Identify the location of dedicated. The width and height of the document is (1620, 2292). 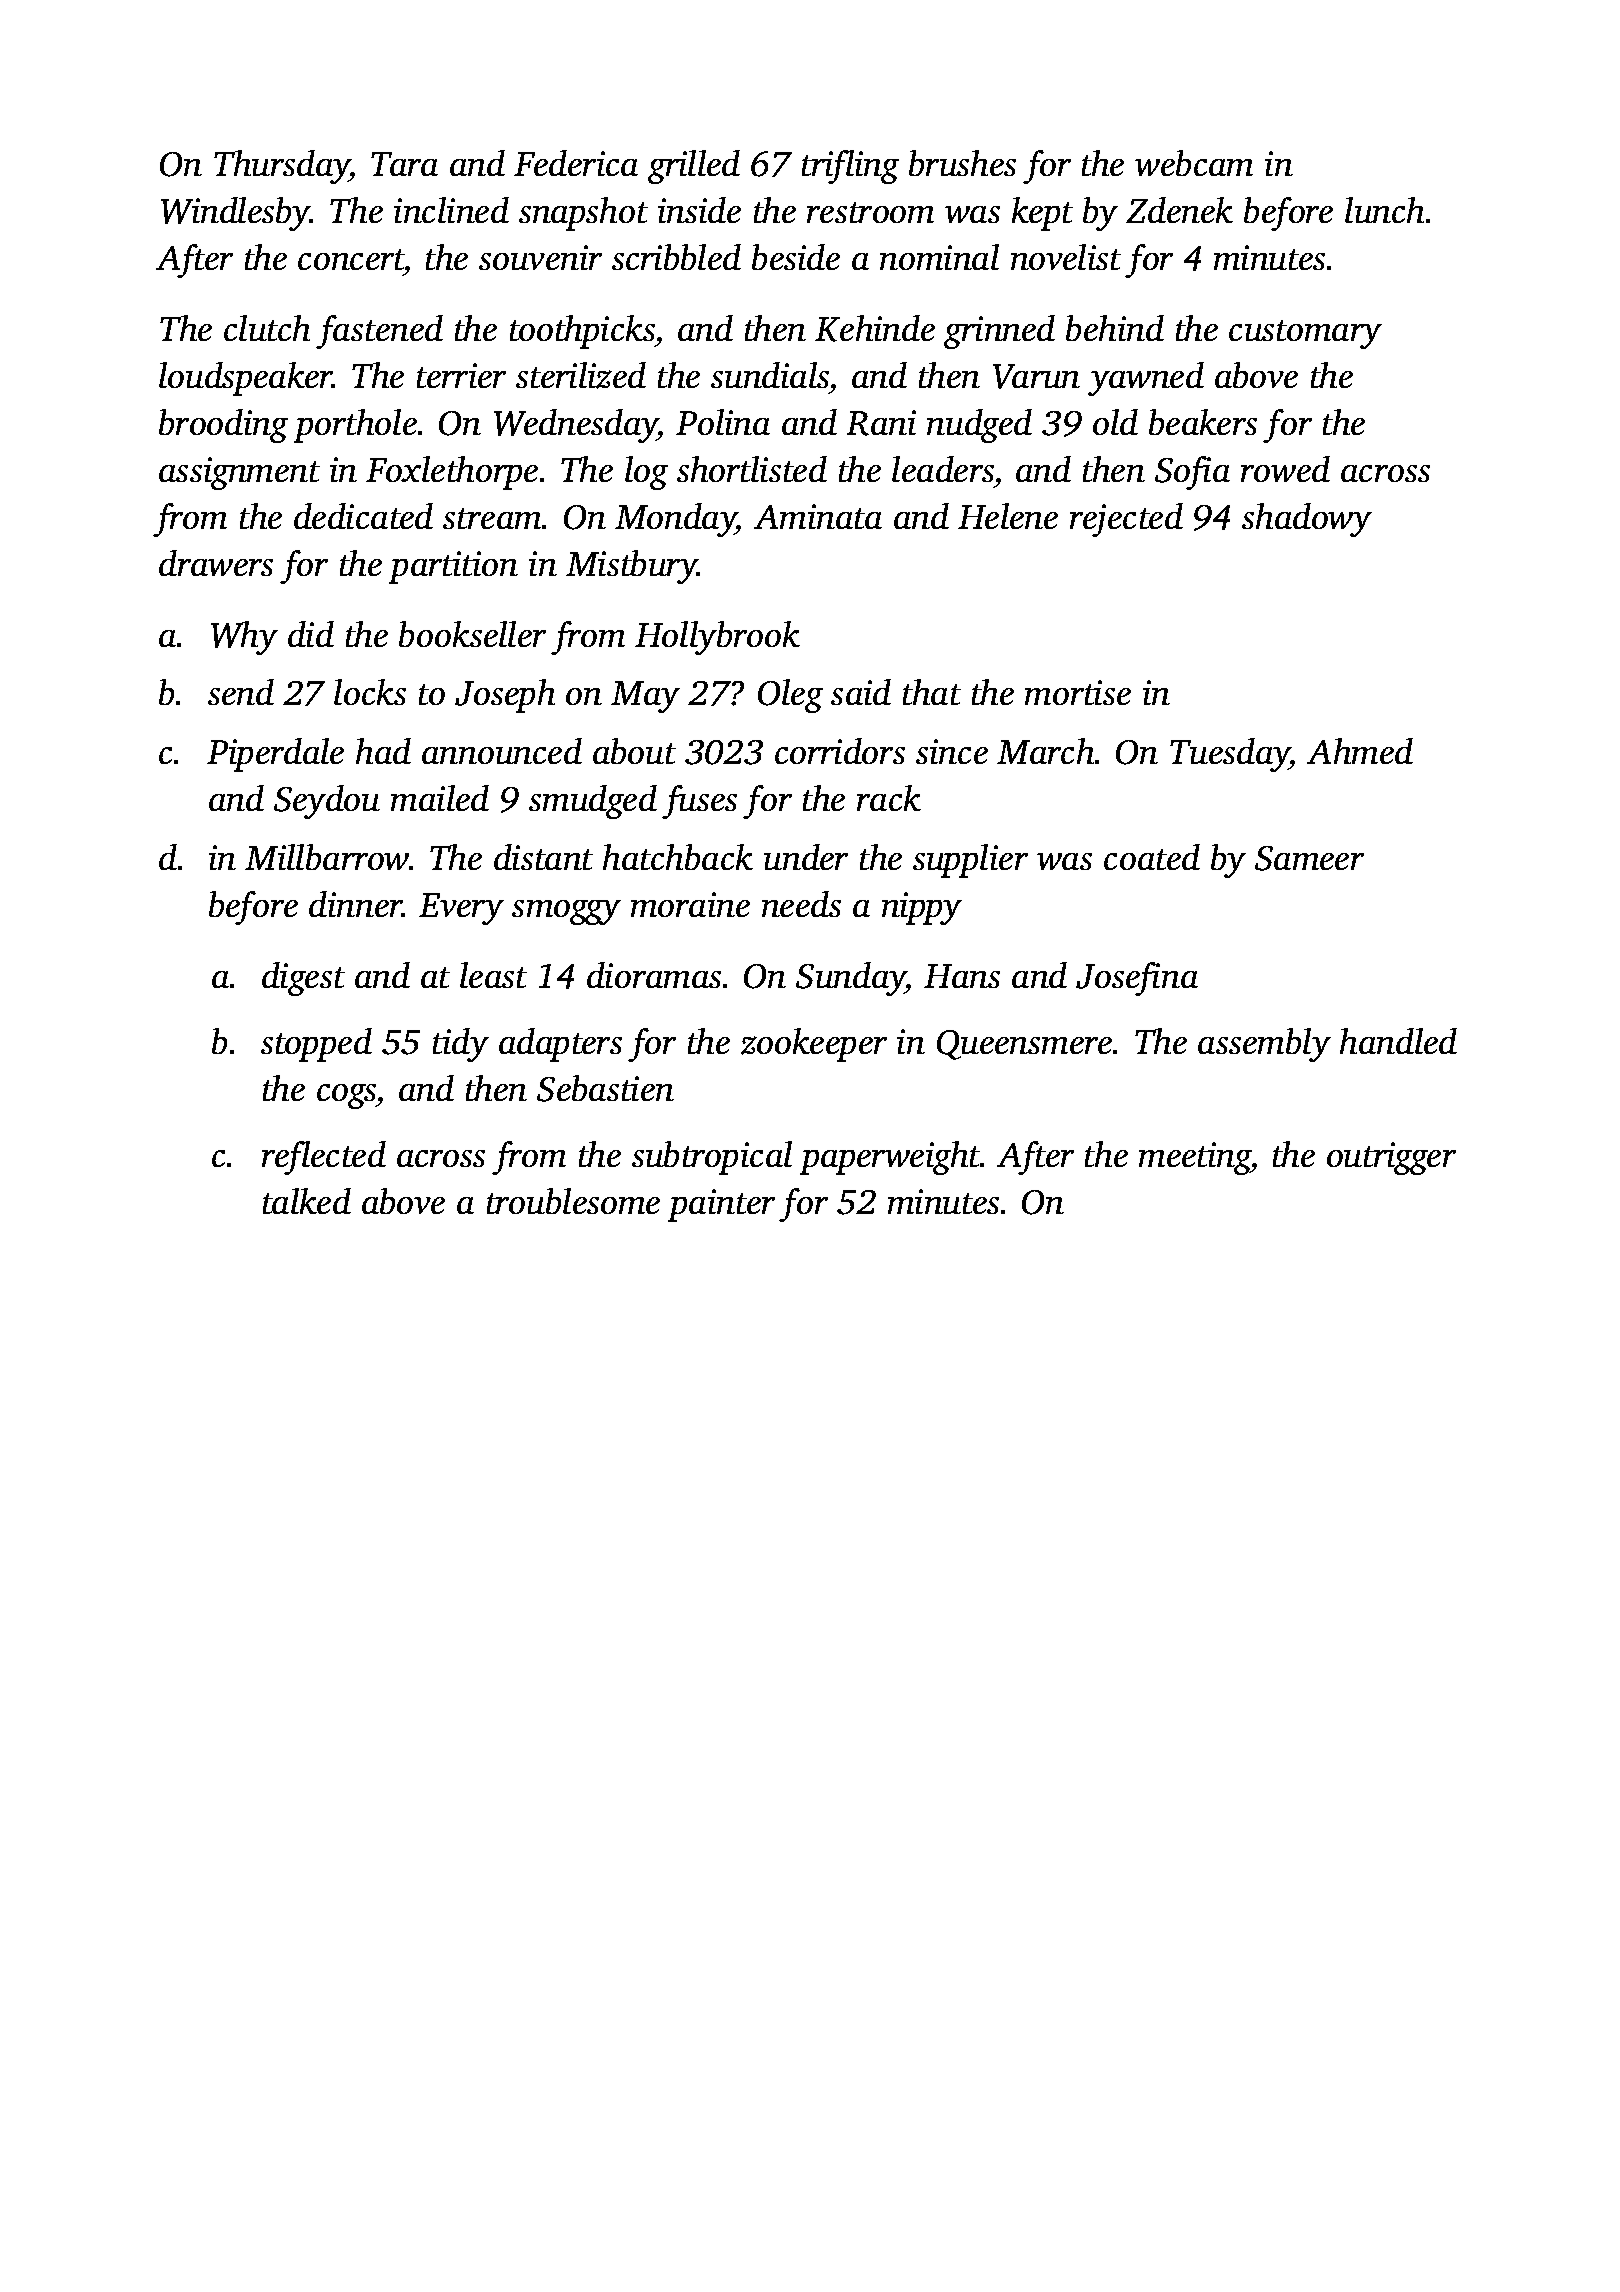
(363, 516).
